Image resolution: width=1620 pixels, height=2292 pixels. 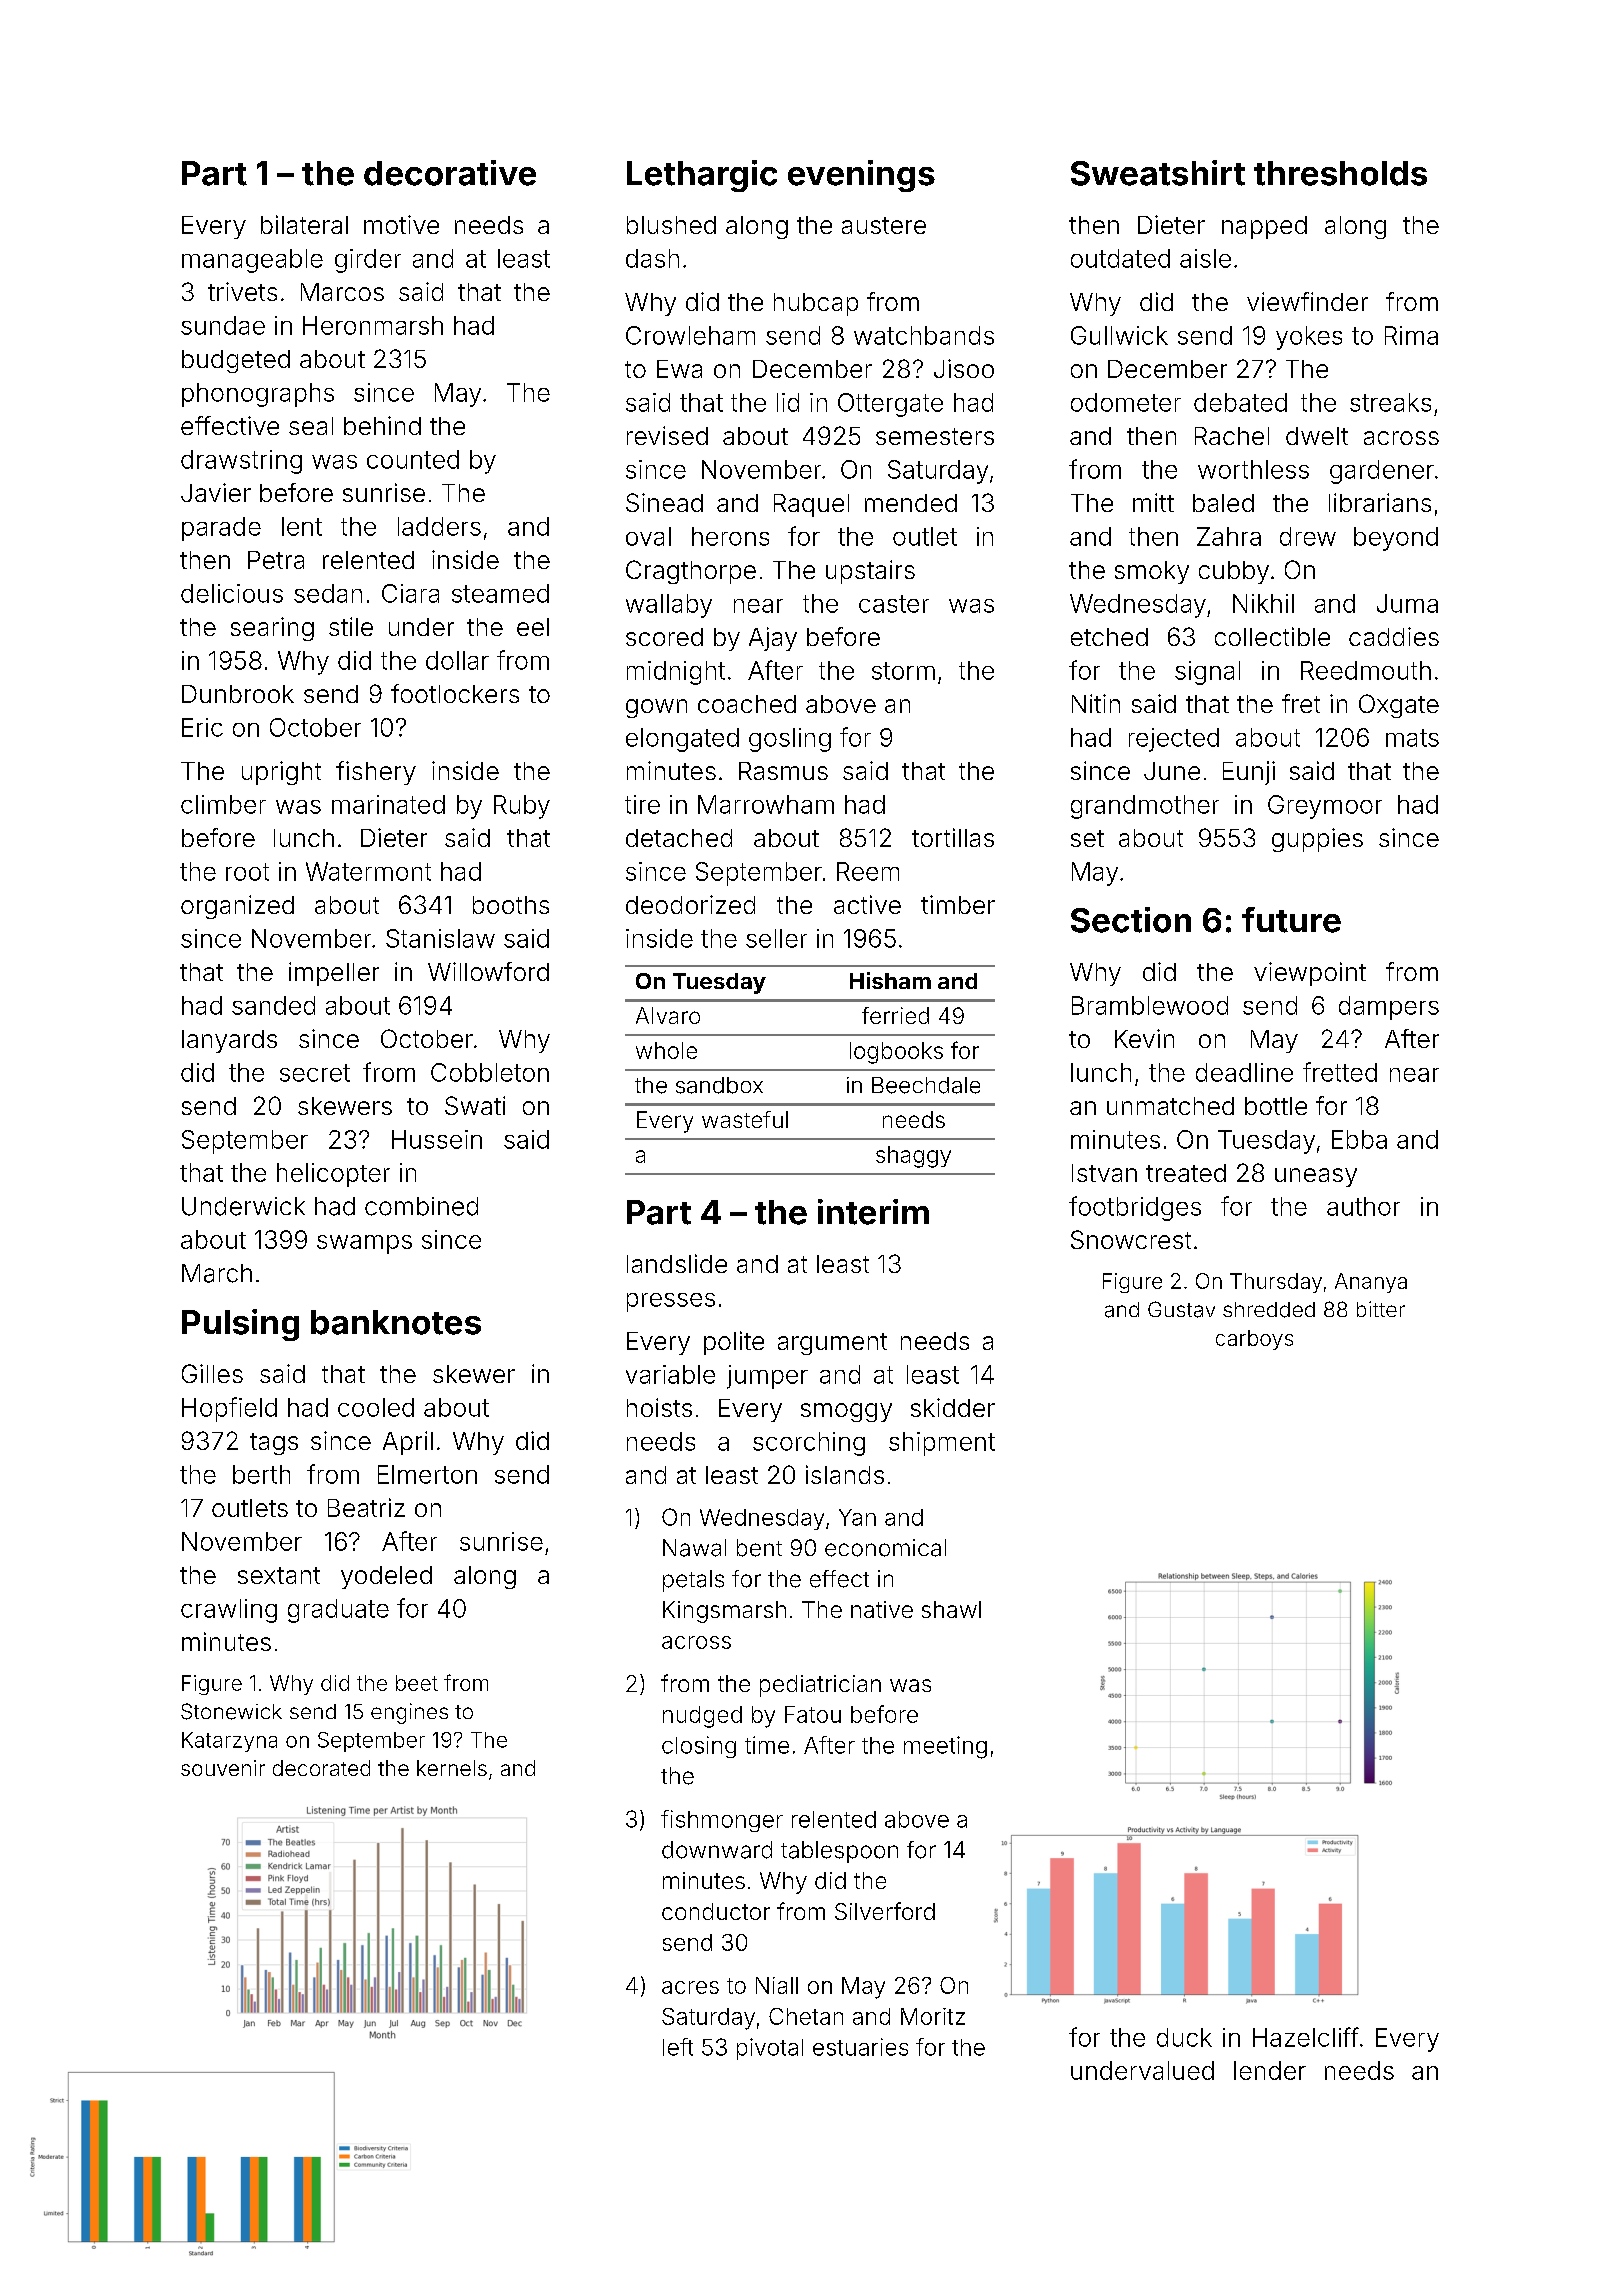 What do you see at coordinates (450, 173) in the screenshot?
I see `decorative` at bounding box center [450, 173].
